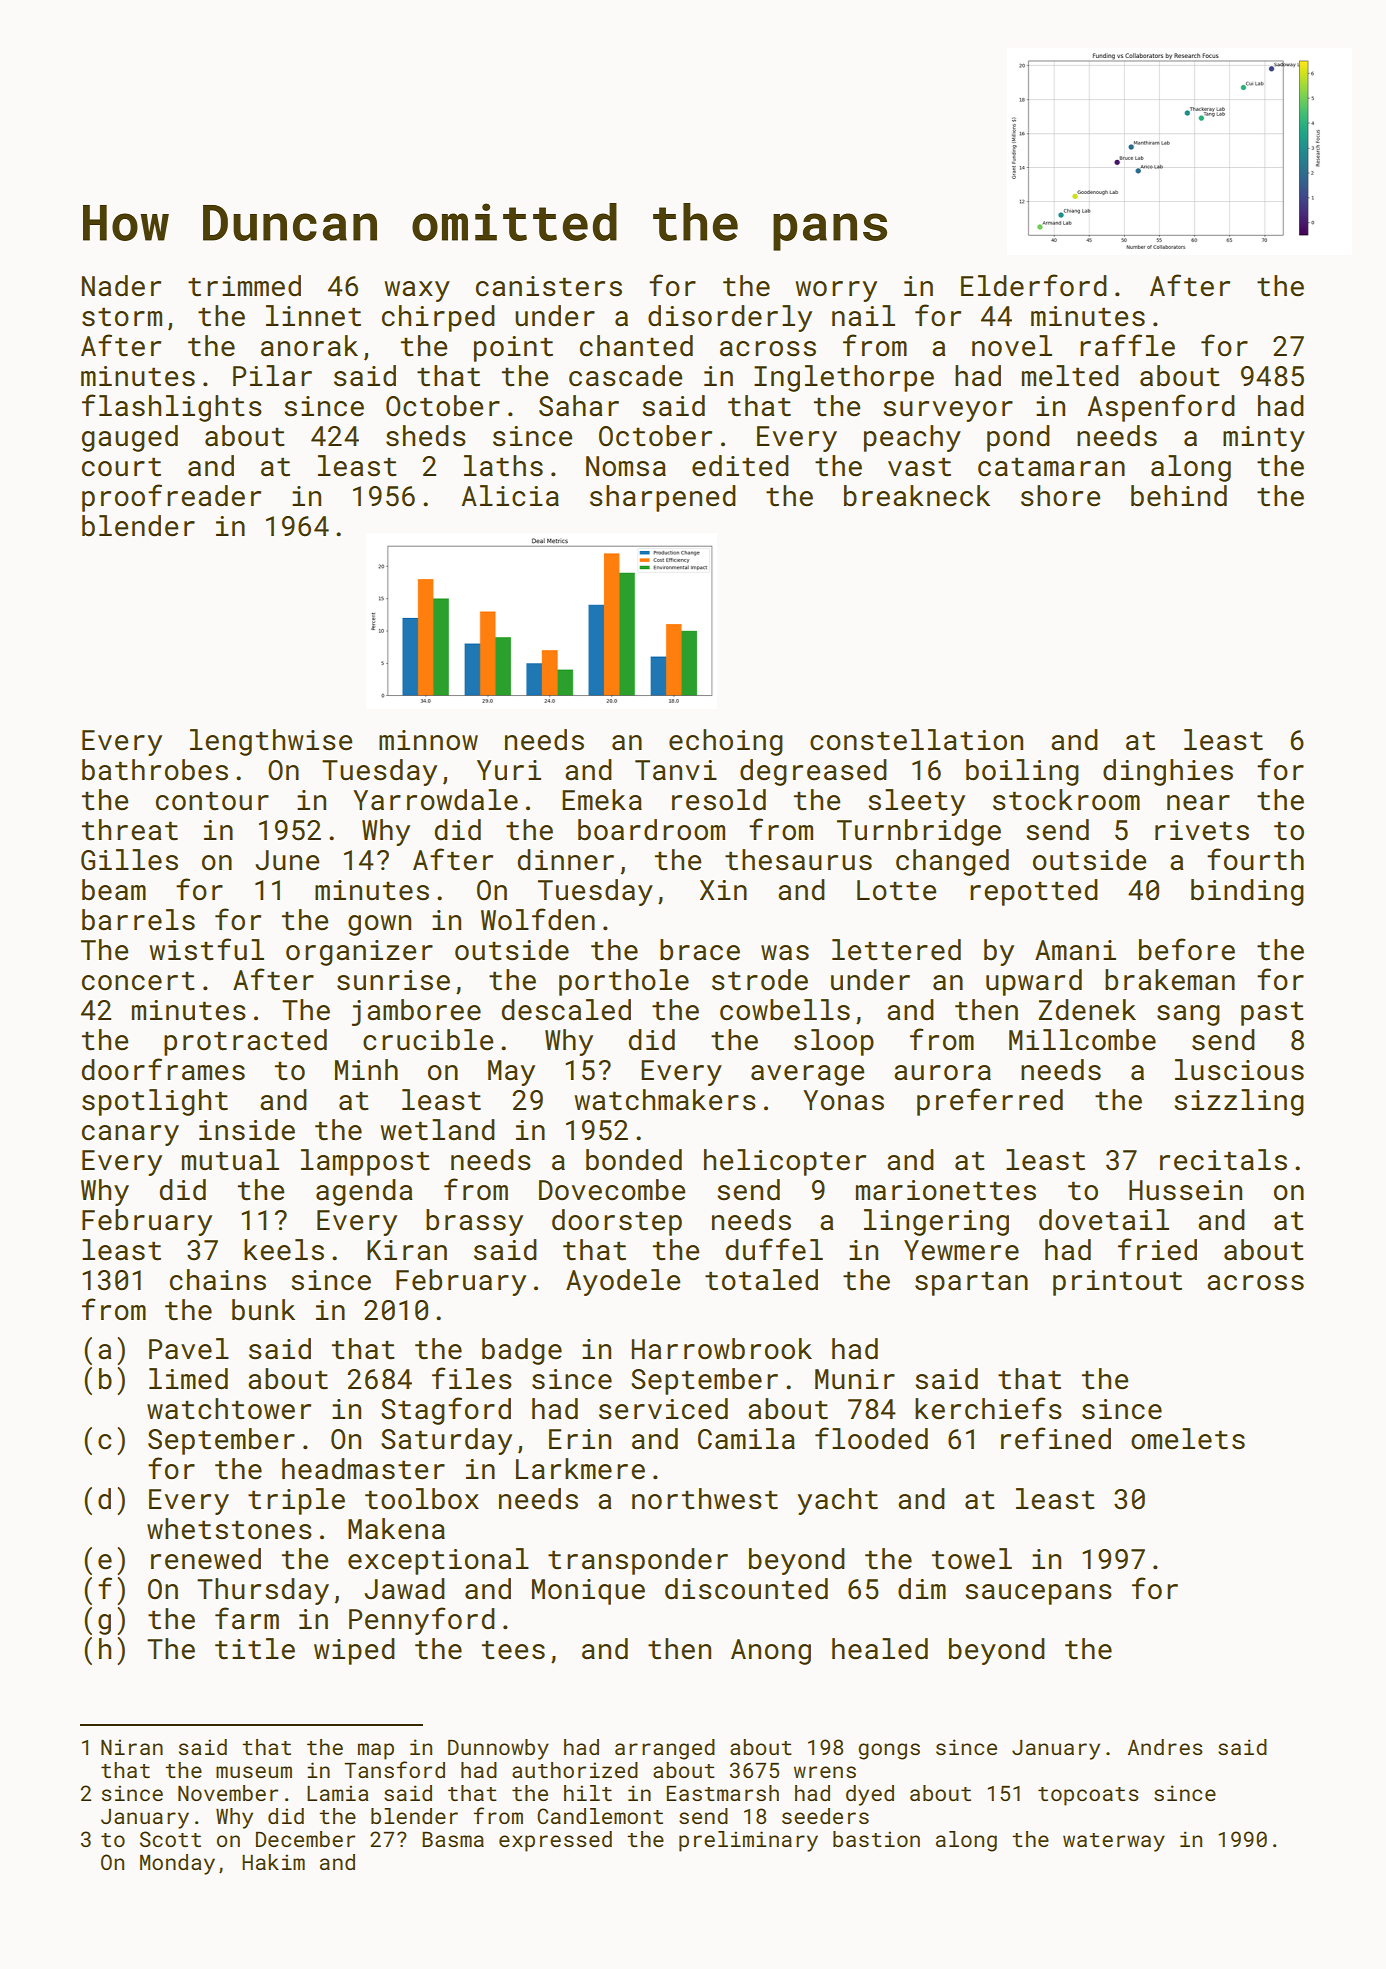  I want to click on Elderford, so click(1034, 285).
